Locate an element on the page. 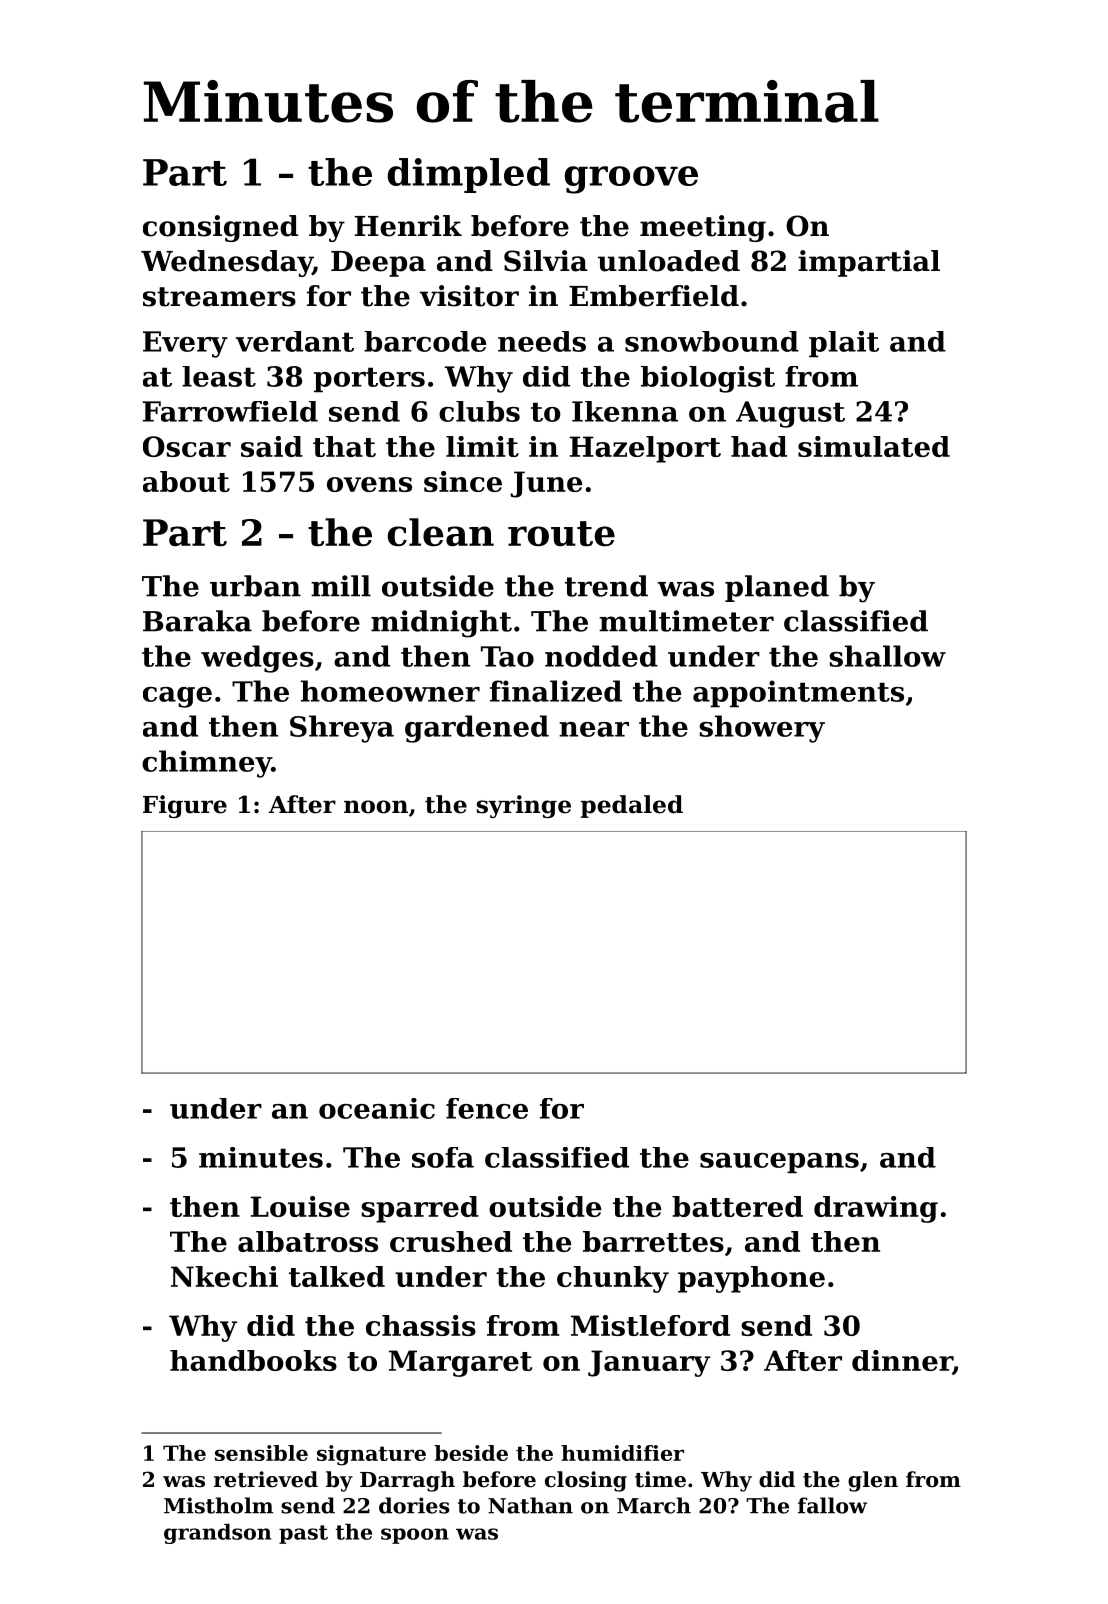 The image size is (1108, 1604). saucepans is located at coordinates (779, 1163).
